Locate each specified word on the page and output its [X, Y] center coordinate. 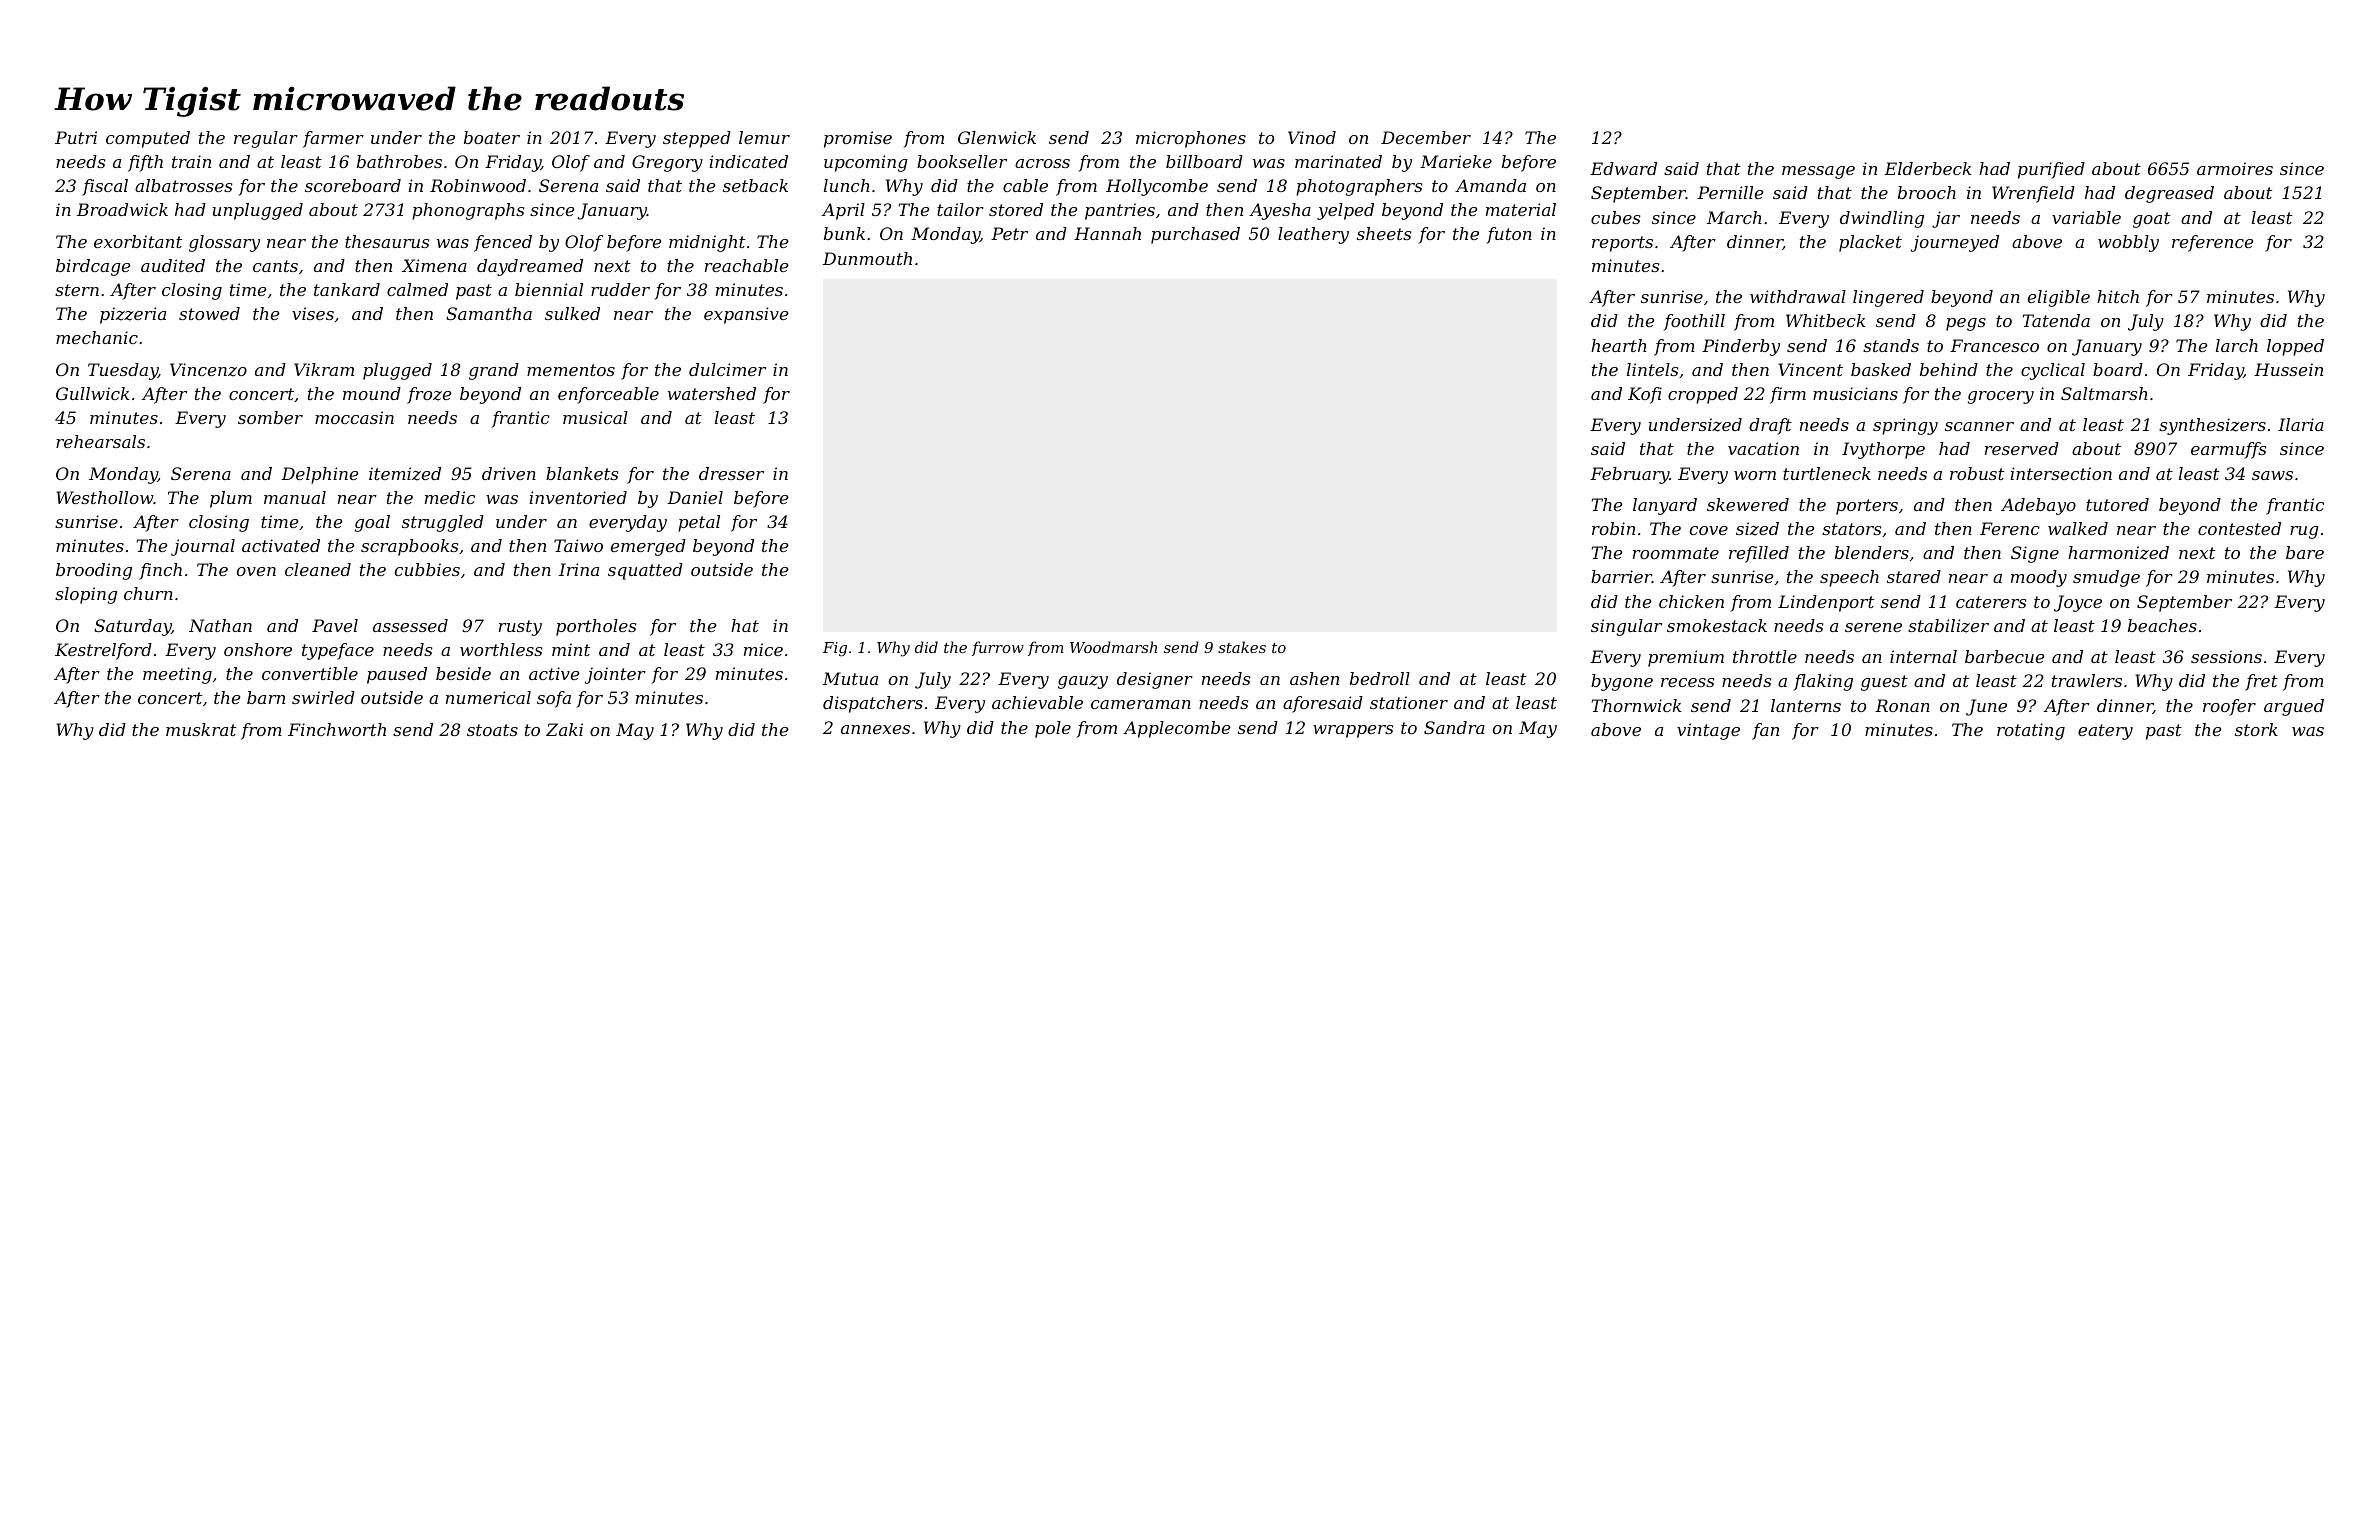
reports [1622, 244]
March [1734, 217]
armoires [2235, 168]
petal [699, 523]
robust [1977, 473]
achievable [1037, 702]
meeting [177, 675]
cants [275, 266]
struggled [443, 523]
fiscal [105, 187]
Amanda [1490, 185]
